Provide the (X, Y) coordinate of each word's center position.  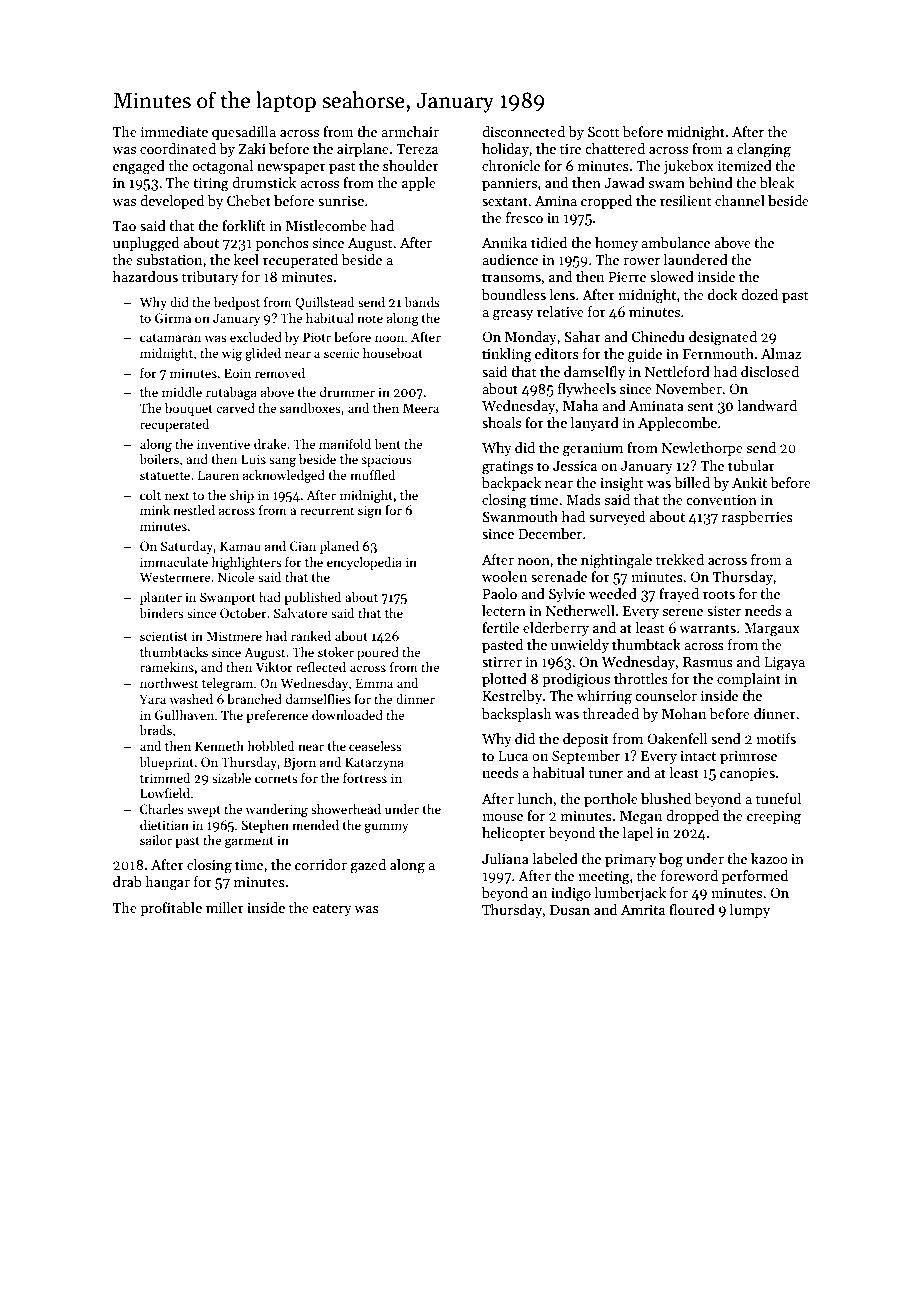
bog (671, 860)
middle (182, 392)
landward (767, 405)
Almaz (781, 353)
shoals (501, 422)
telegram (227, 684)
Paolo (500, 593)
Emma (374, 683)
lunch (535, 798)
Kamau (240, 546)
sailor (156, 840)
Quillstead (324, 303)
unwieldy (580, 646)
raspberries (757, 518)
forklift (244, 225)
